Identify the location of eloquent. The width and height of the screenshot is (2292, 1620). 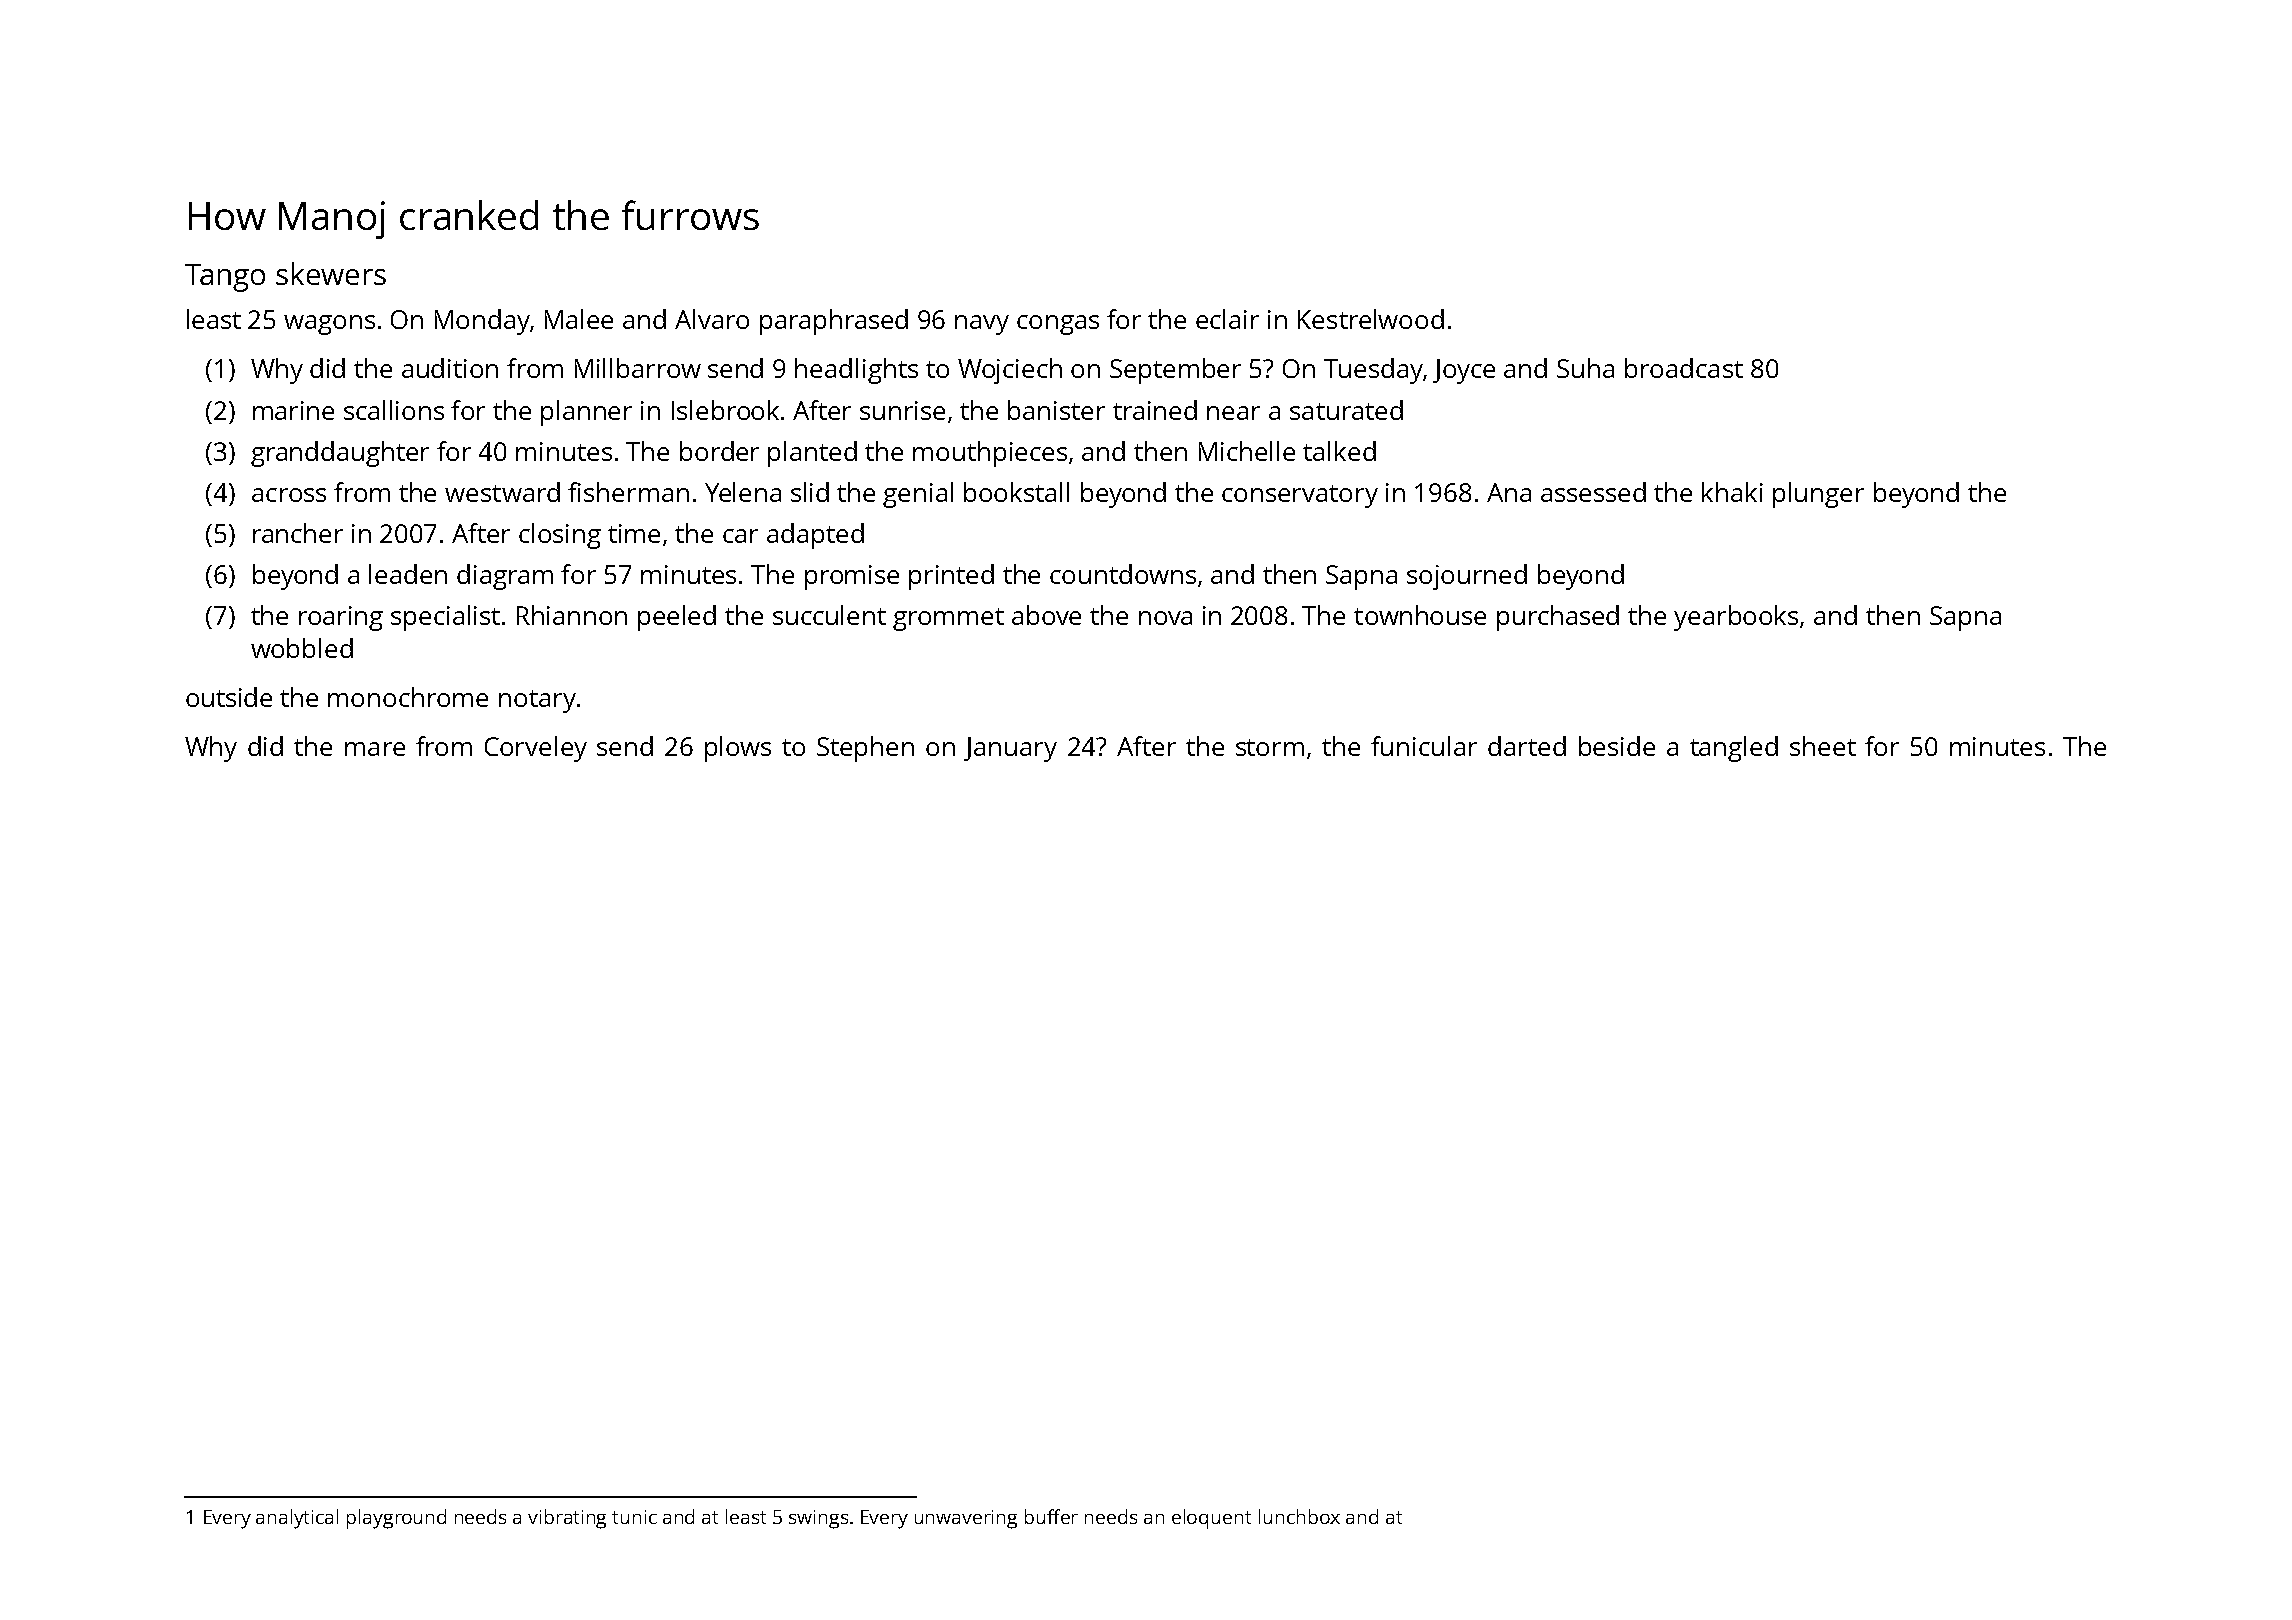
(1211, 1519).
